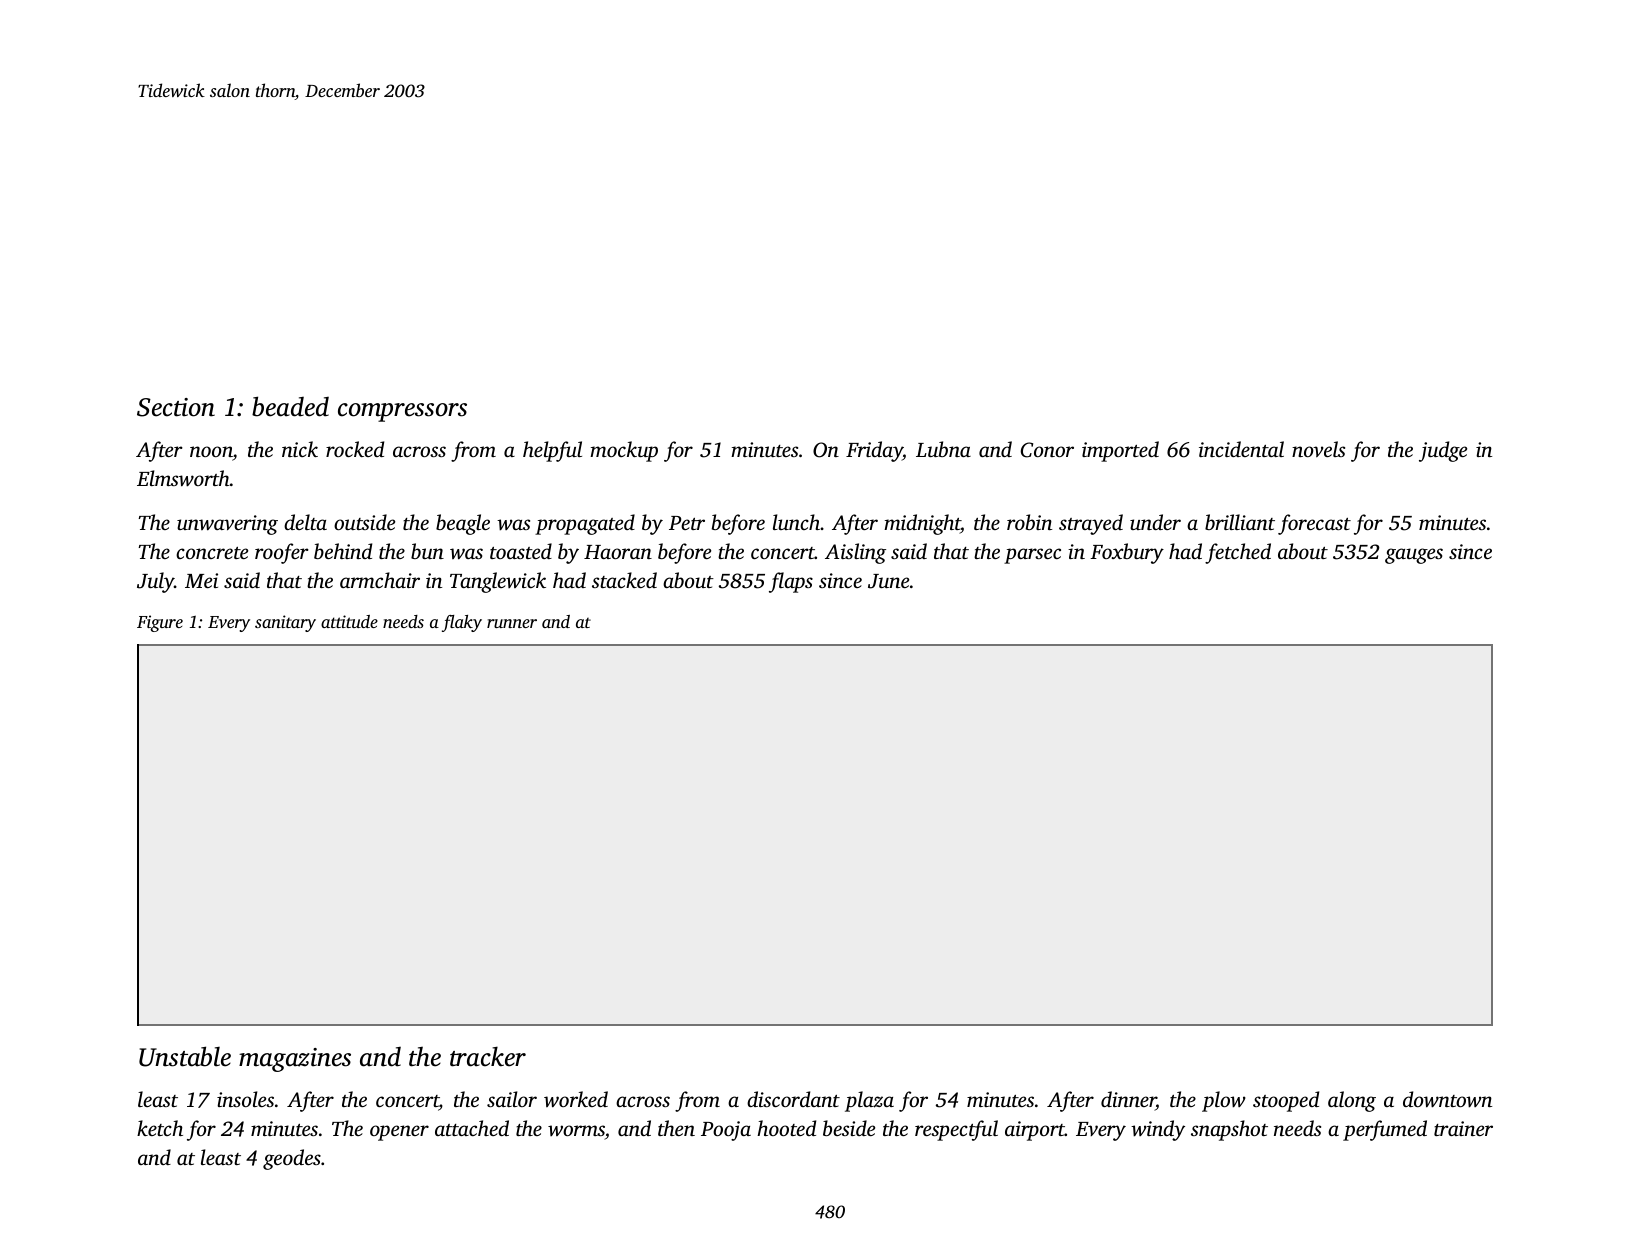  What do you see at coordinates (295, 1060) in the document?
I see `magazines` at bounding box center [295, 1060].
